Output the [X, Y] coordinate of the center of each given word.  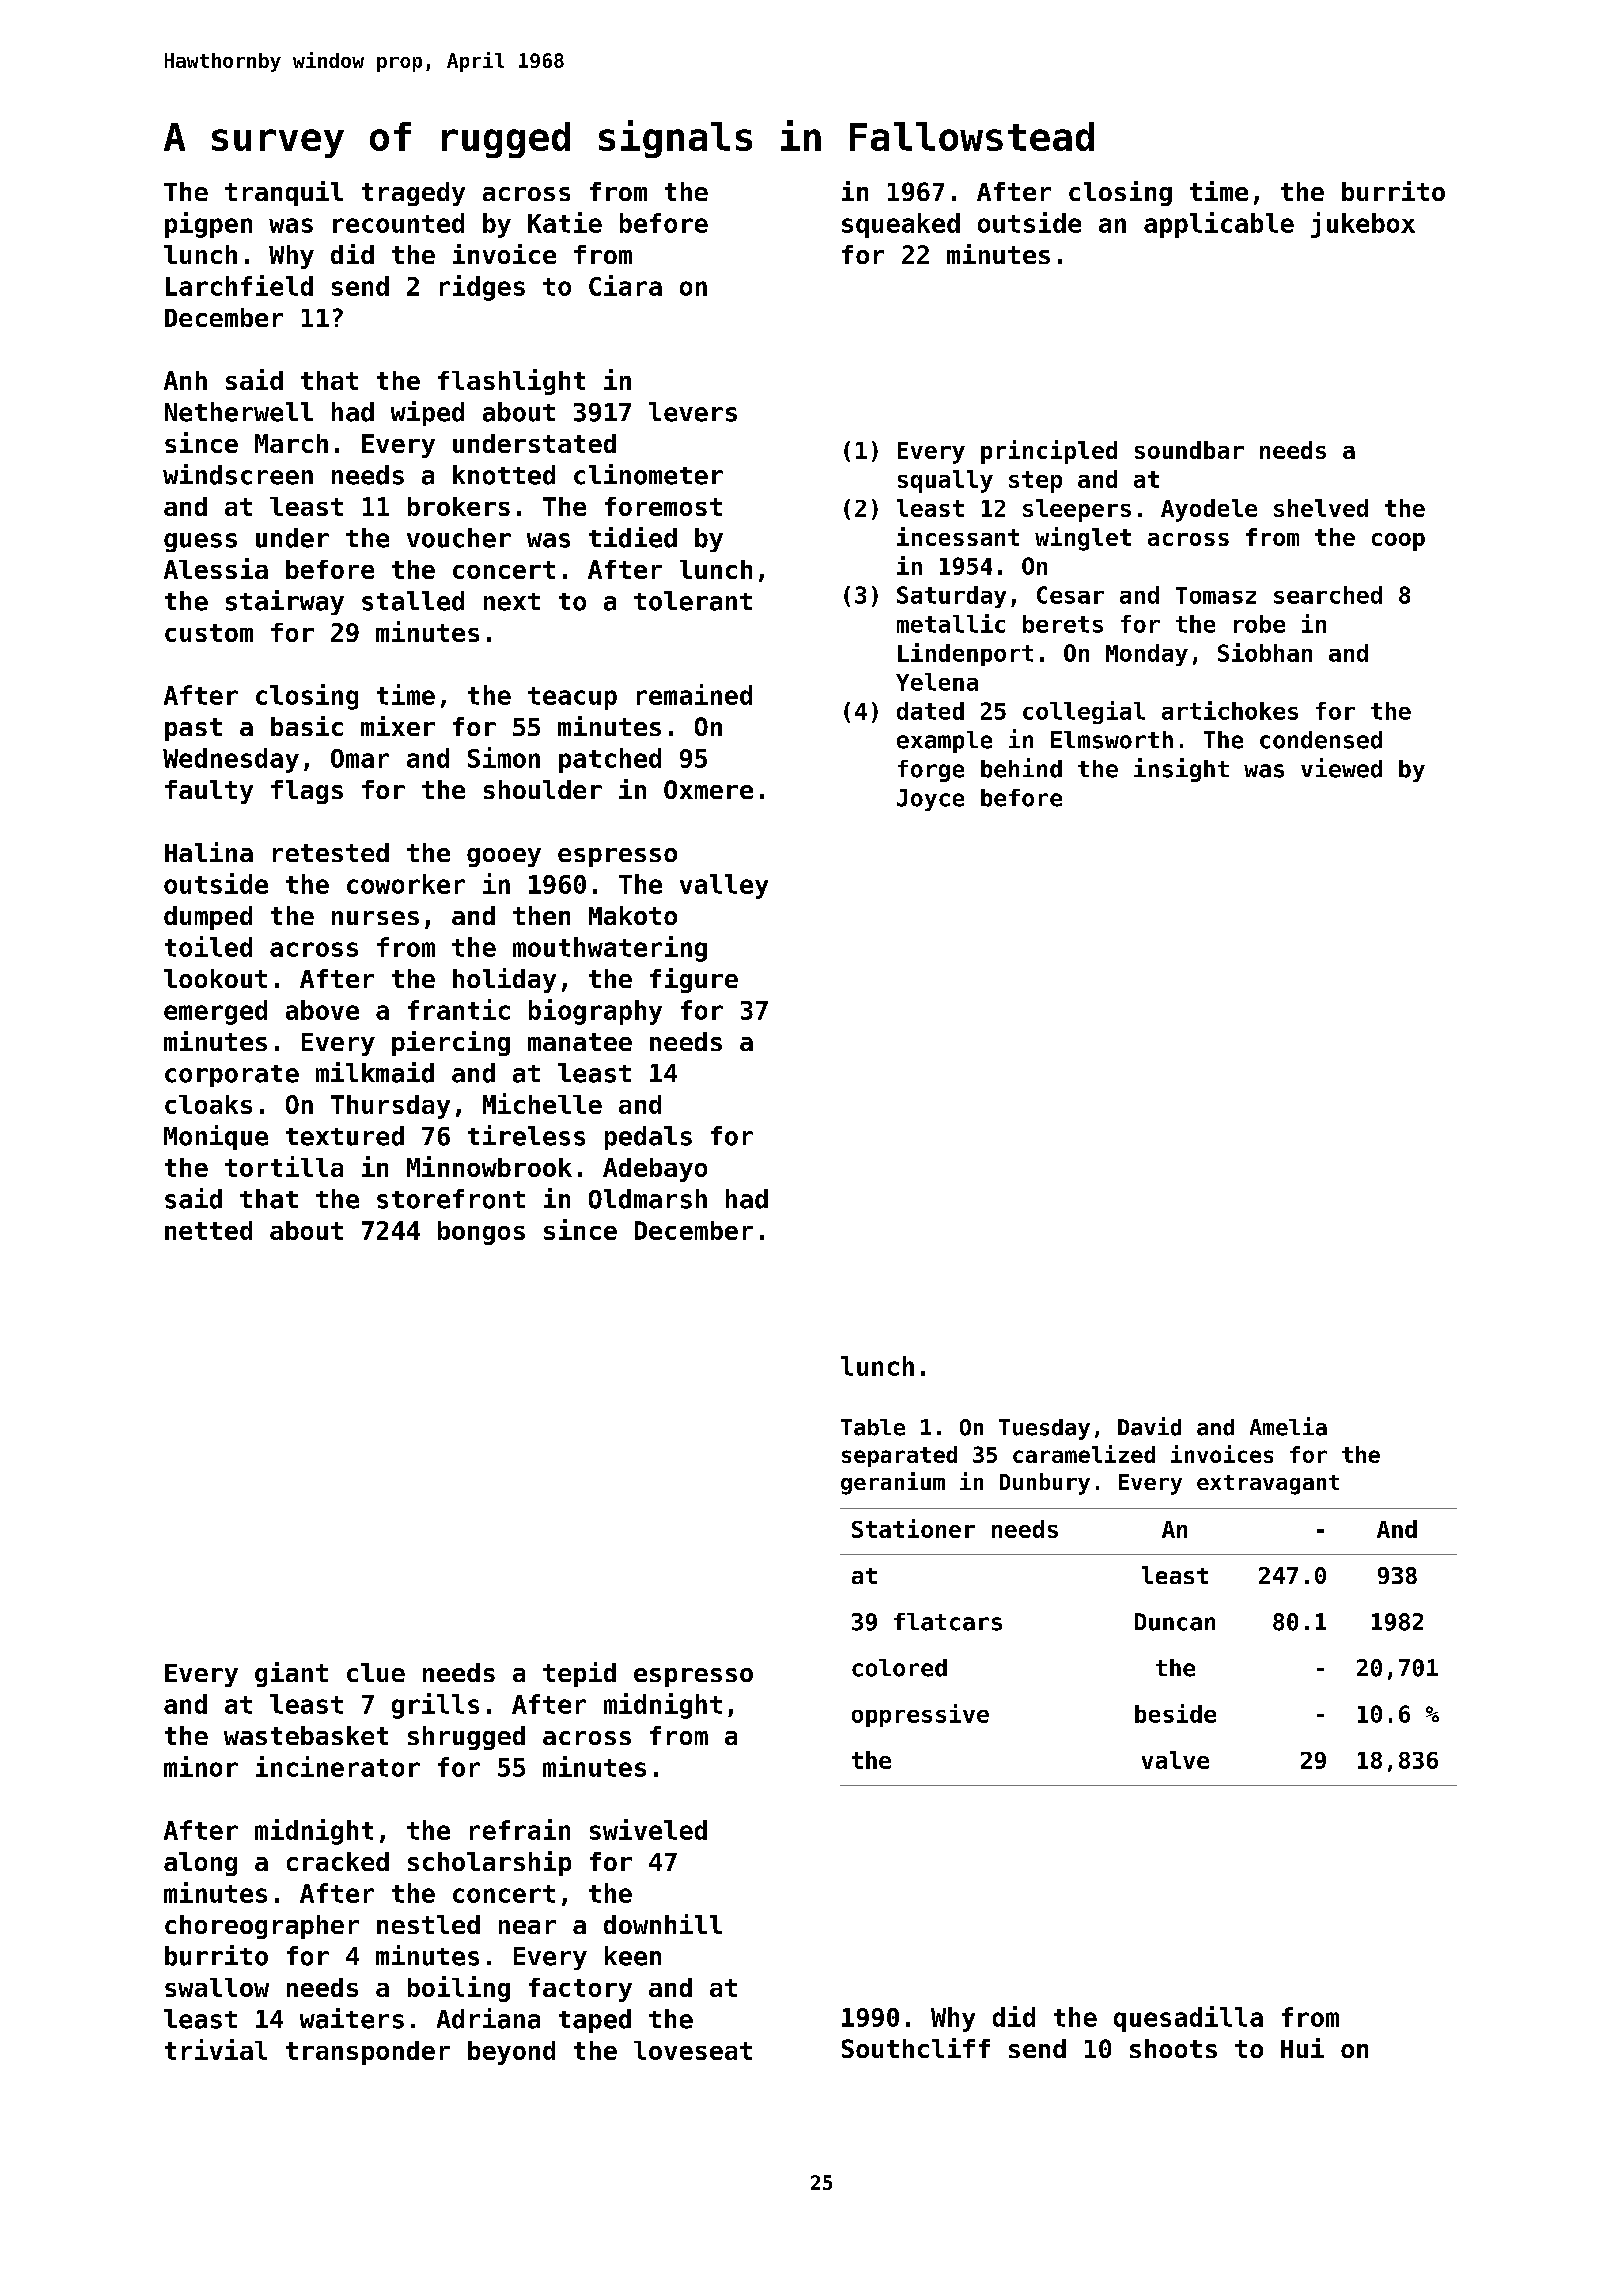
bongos [481, 1233]
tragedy [413, 194]
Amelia [1288, 1426]
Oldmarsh [648, 1199]
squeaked [901, 225]
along [200, 1864]
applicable [1219, 225]
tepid [579, 1674]
